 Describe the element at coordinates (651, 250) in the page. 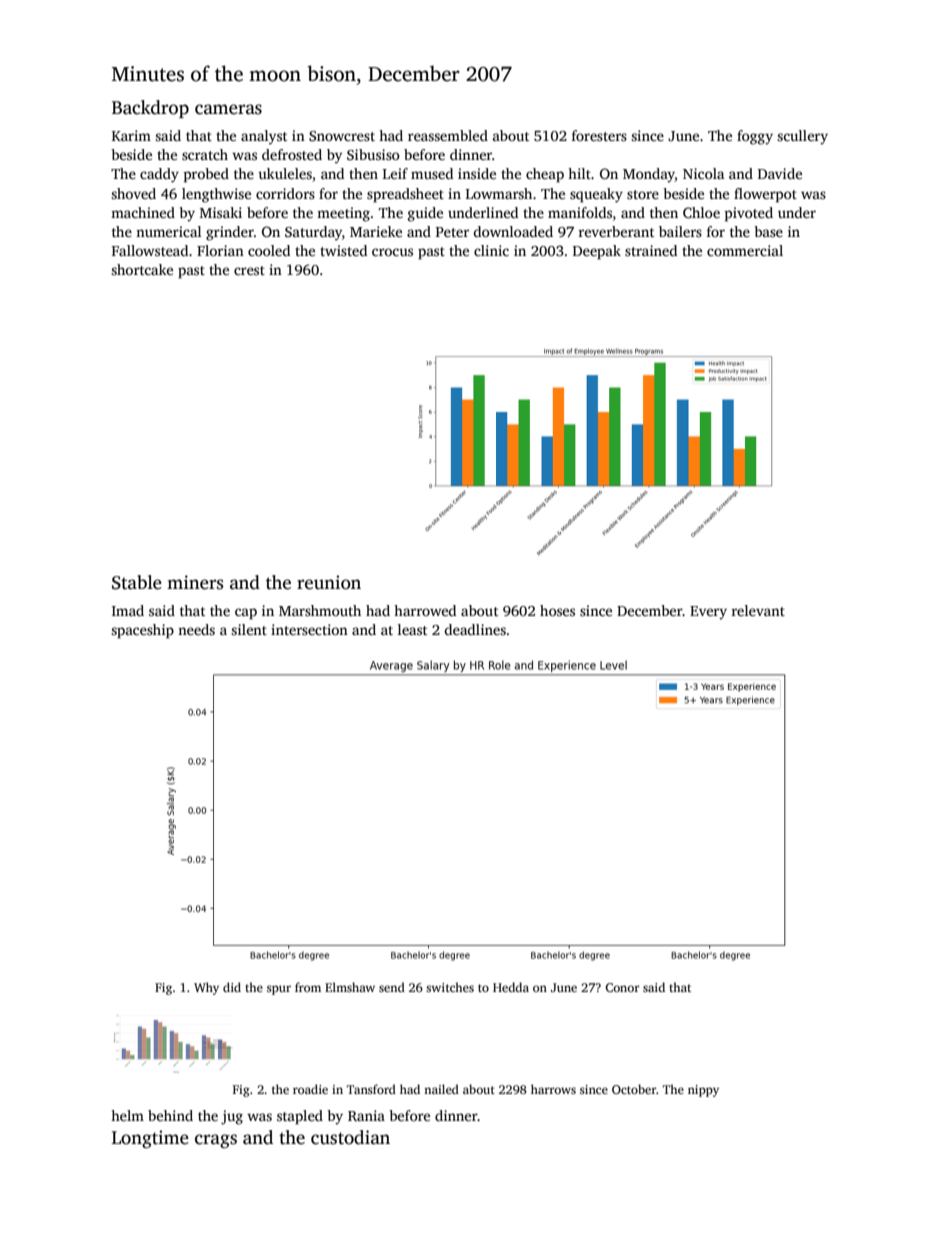

I see `strained` at that location.
